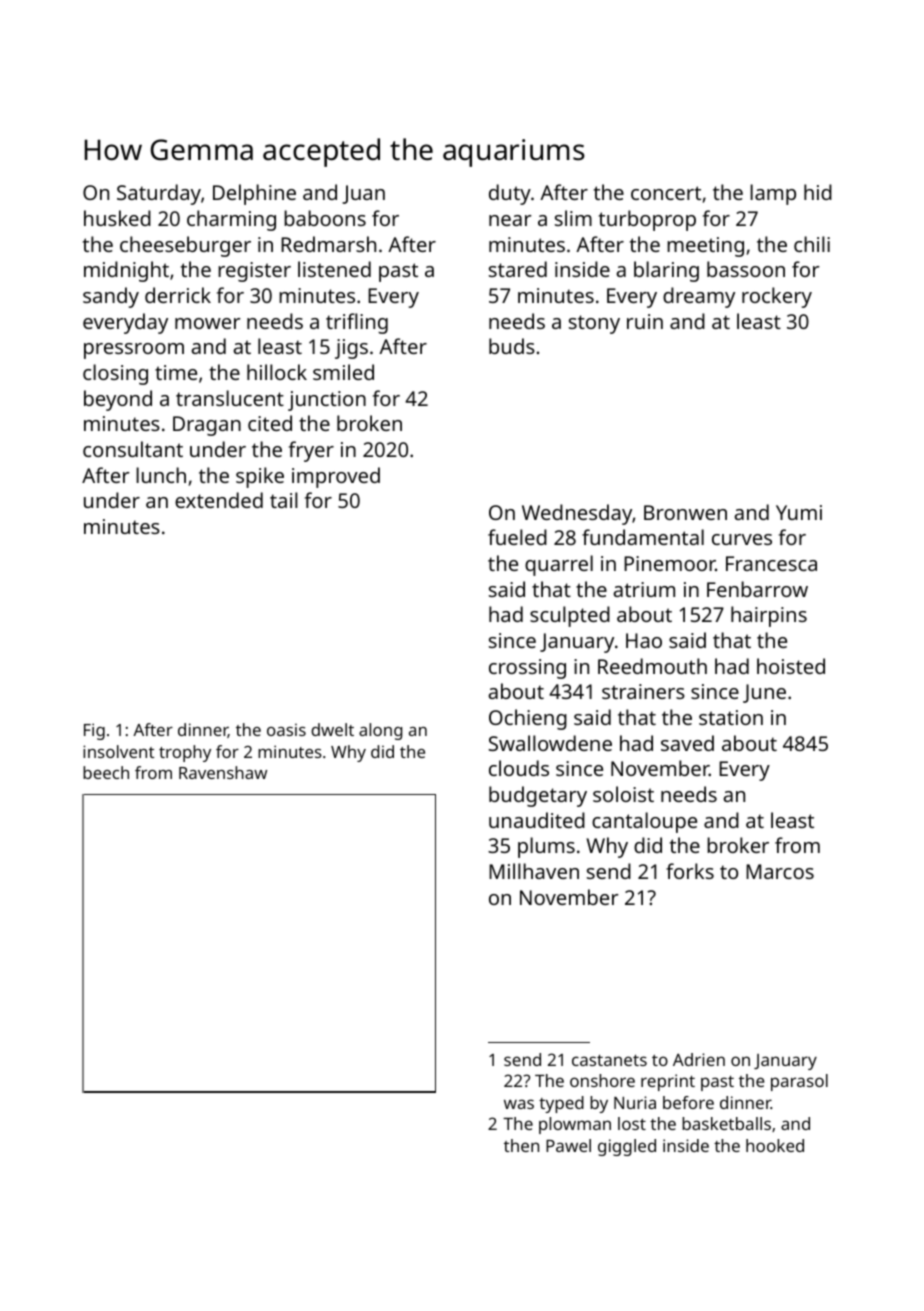  What do you see at coordinates (510, 194) in the page?
I see `duty` at bounding box center [510, 194].
